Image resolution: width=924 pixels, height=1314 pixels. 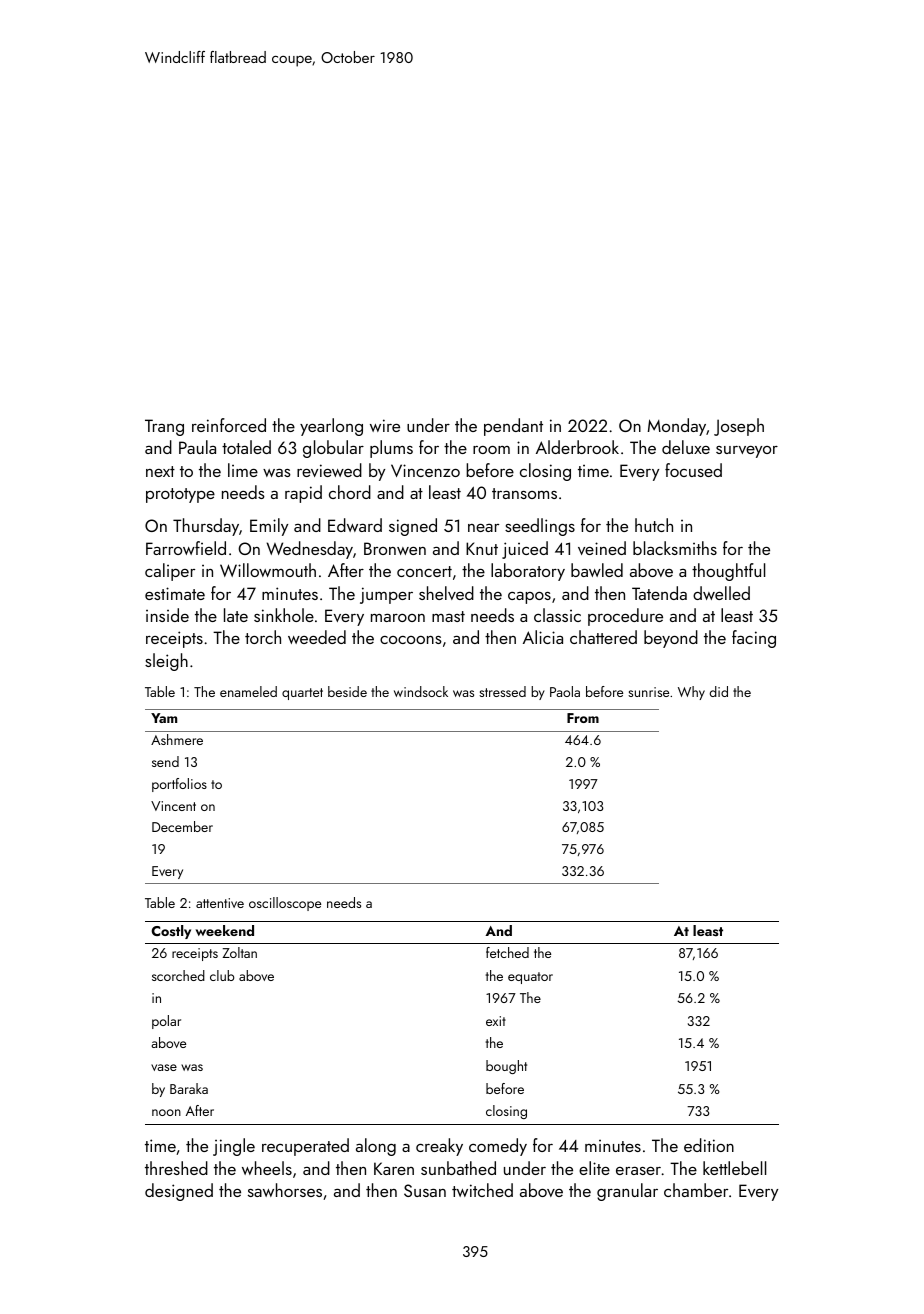 What do you see at coordinates (285, 1190) in the screenshot?
I see `sawhorses` at bounding box center [285, 1190].
